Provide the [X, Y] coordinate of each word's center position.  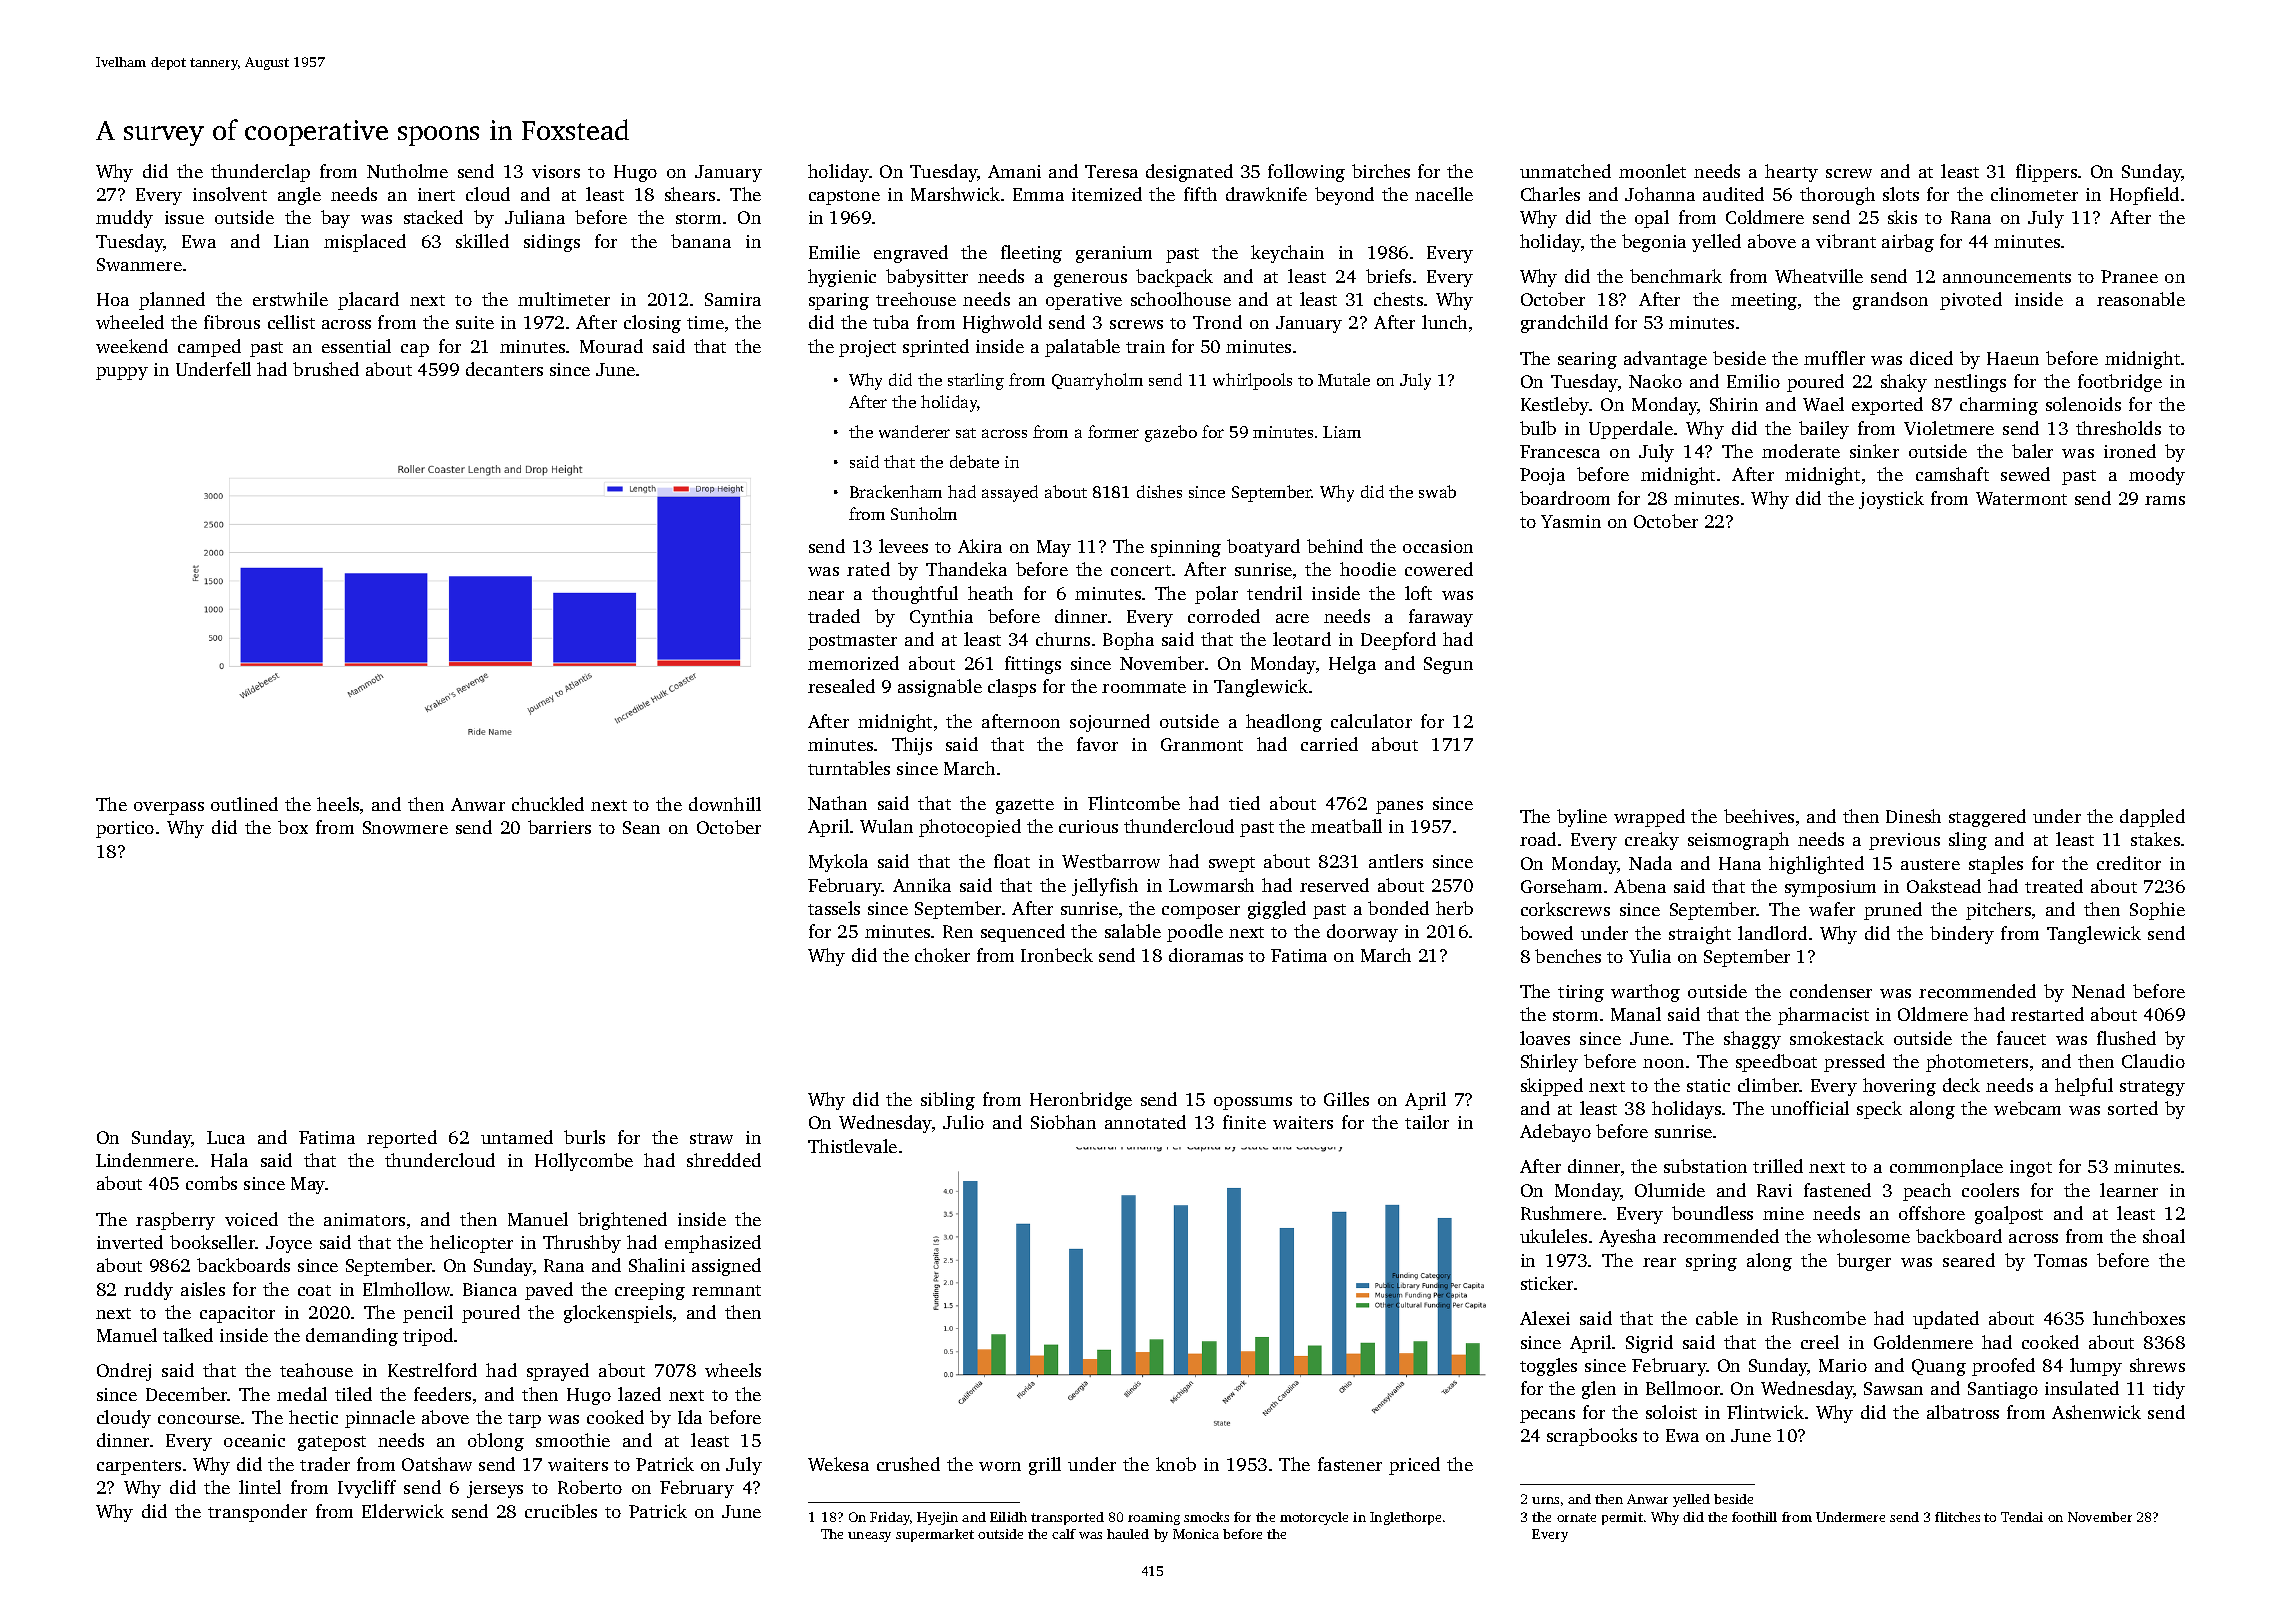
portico [125, 829]
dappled [2152, 818]
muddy [124, 219]
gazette [1025, 806]
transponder [257, 1513]
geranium [1114, 254]
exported [1887, 406]
